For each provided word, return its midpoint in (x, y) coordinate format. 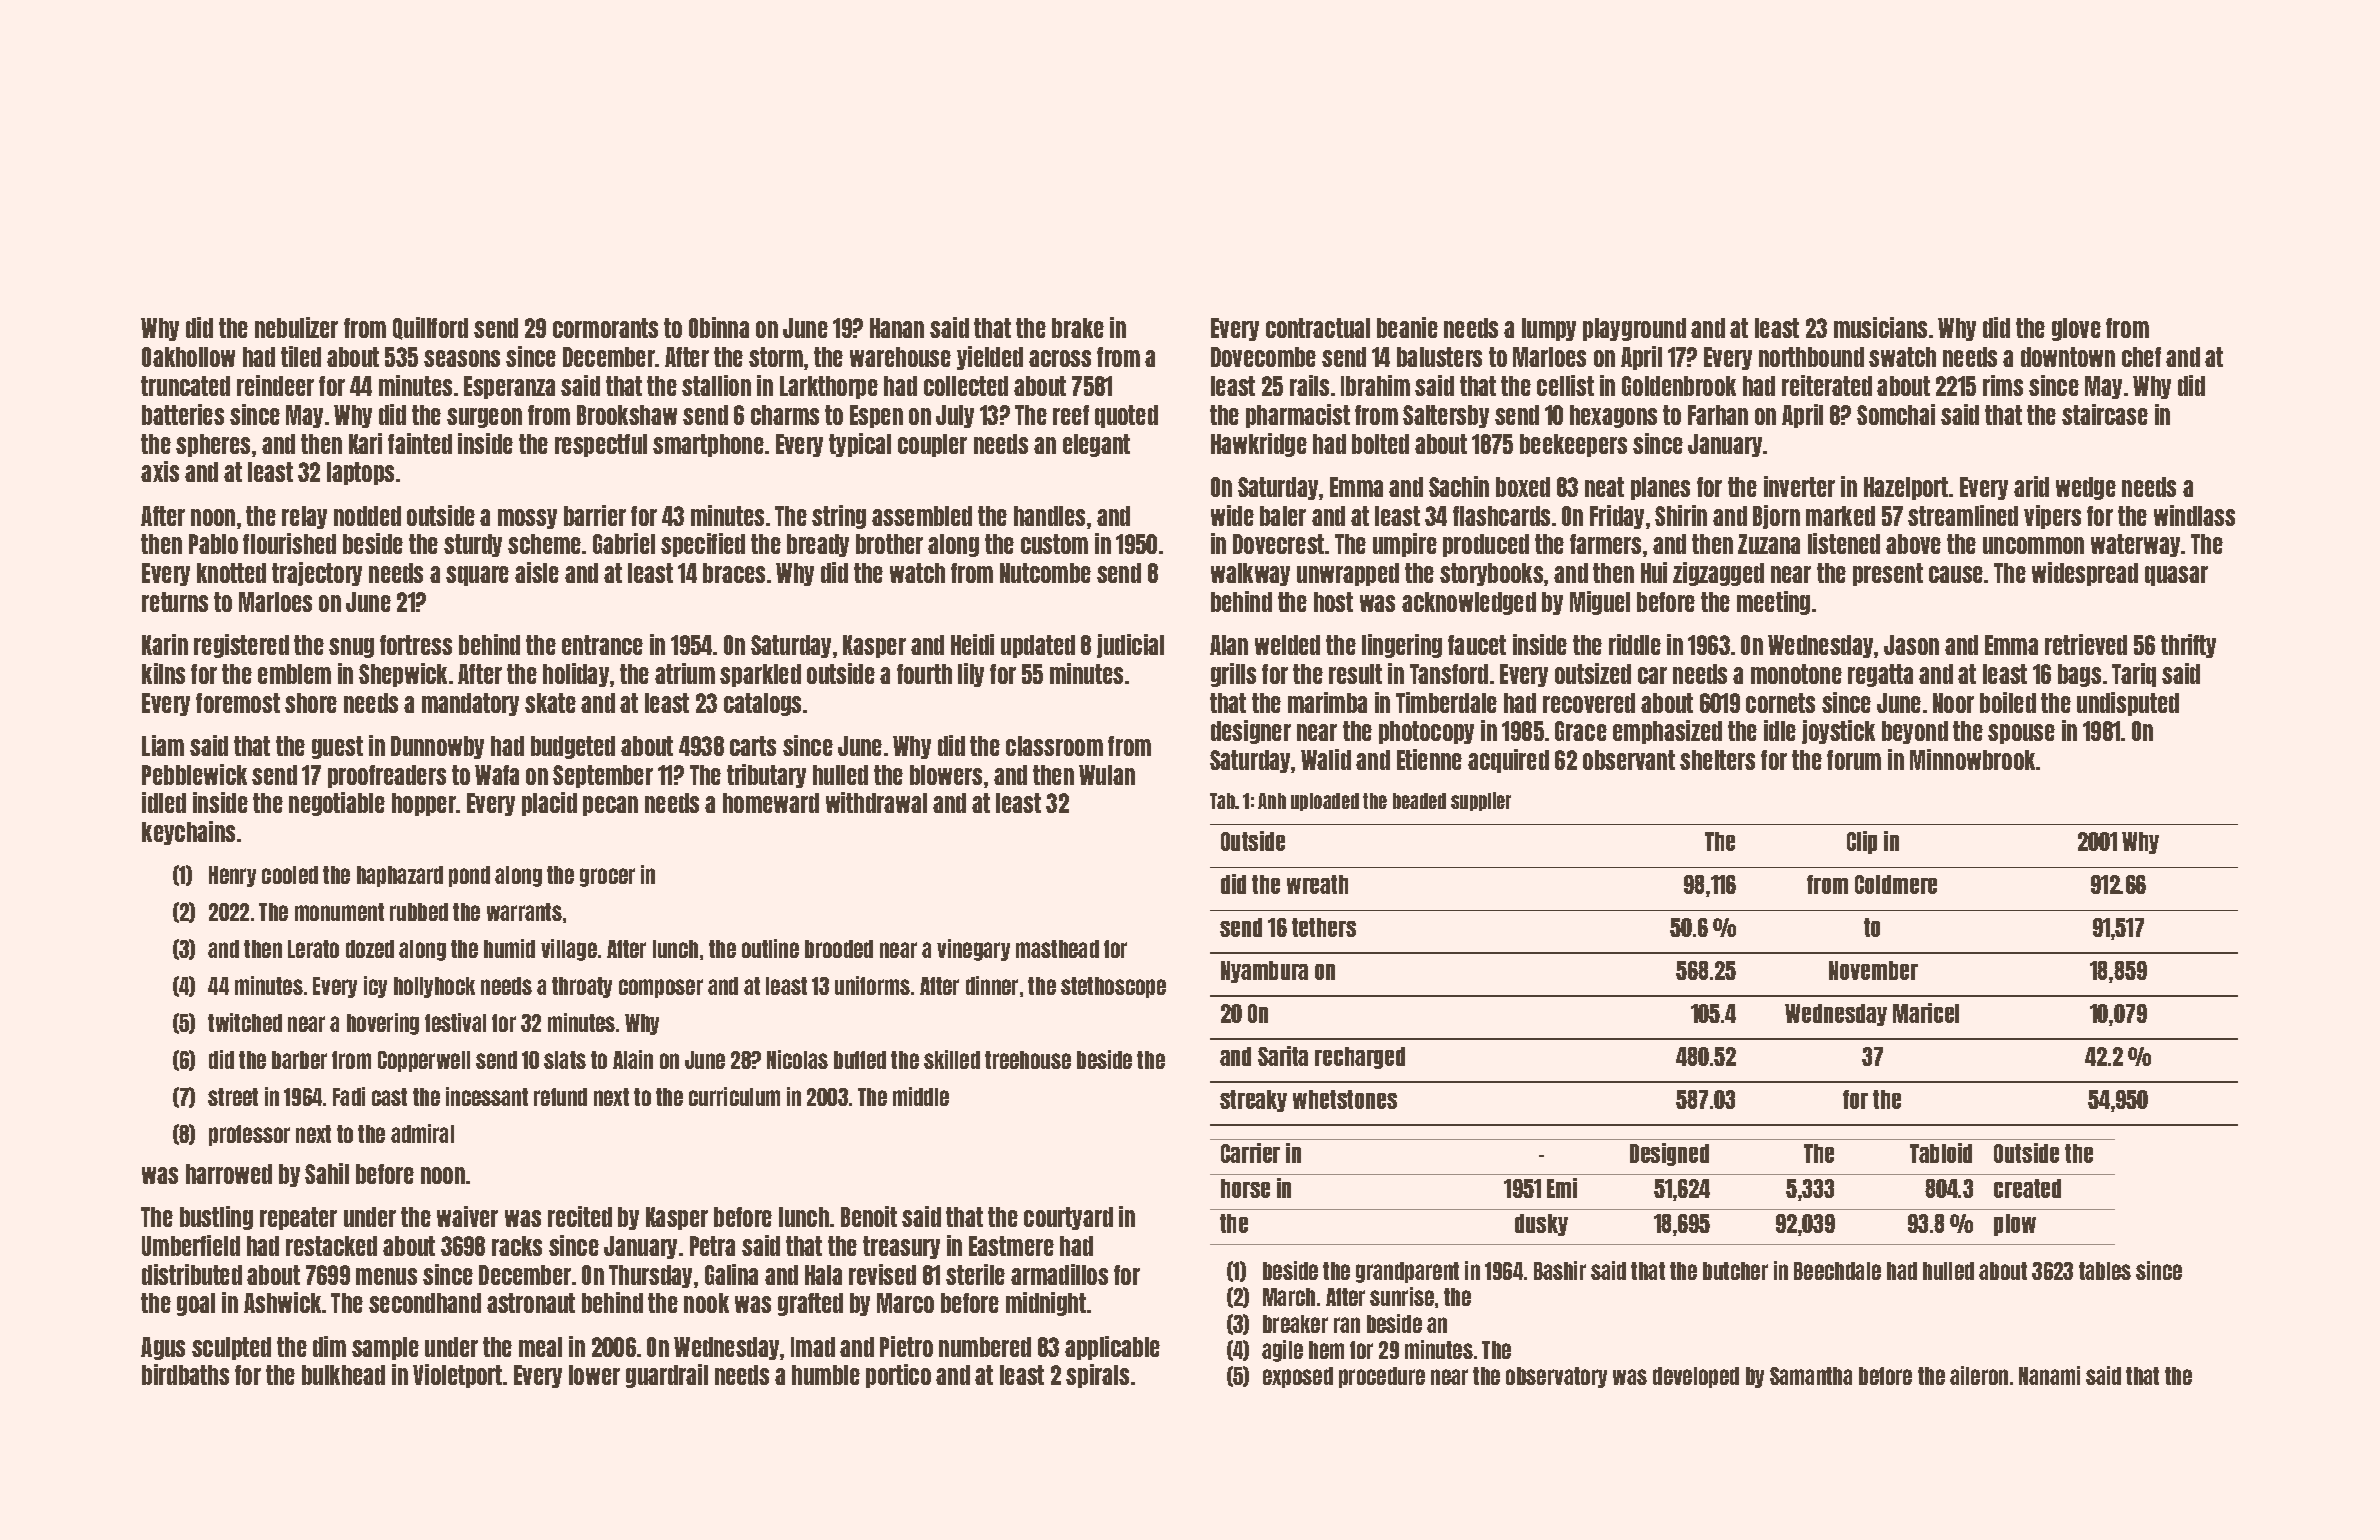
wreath (1317, 884)
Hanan (897, 328)
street (233, 1097)
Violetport (457, 1376)
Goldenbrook (1679, 386)
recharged (1360, 1058)
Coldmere (1896, 884)
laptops (360, 473)
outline (770, 948)
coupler (932, 445)
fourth (924, 674)
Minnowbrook (1972, 759)
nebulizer (296, 327)
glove (2076, 329)
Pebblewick (194, 774)
